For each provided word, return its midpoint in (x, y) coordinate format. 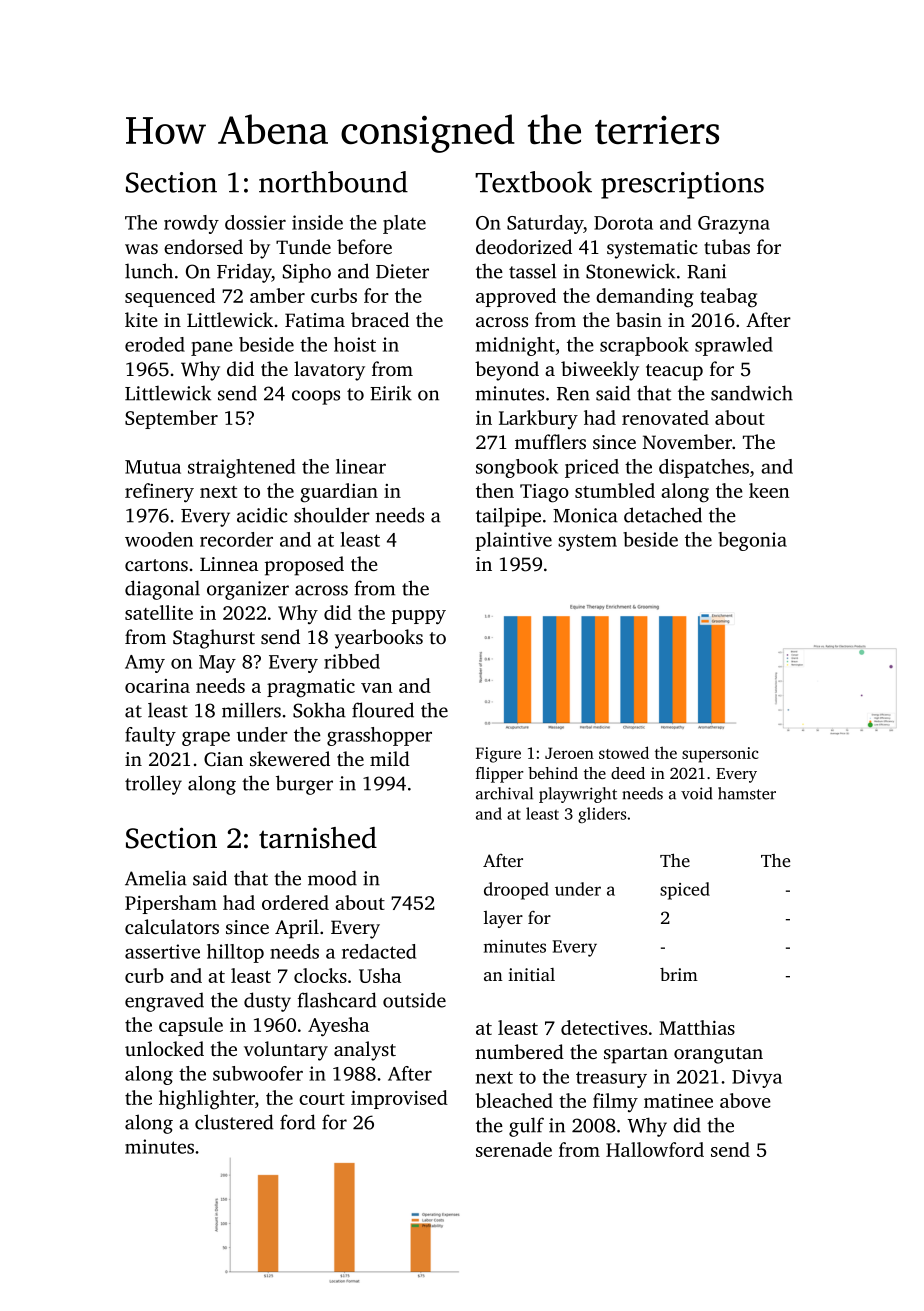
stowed (624, 752)
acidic (262, 515)
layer (503, 919)
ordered (295, 902)
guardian (339, 493)
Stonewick (630, 271)
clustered (234, 1122)
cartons (156, 565)
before (364, 246)
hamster (747, 793)
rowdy (191, 224)
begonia (752, 541)
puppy (419, 617)
